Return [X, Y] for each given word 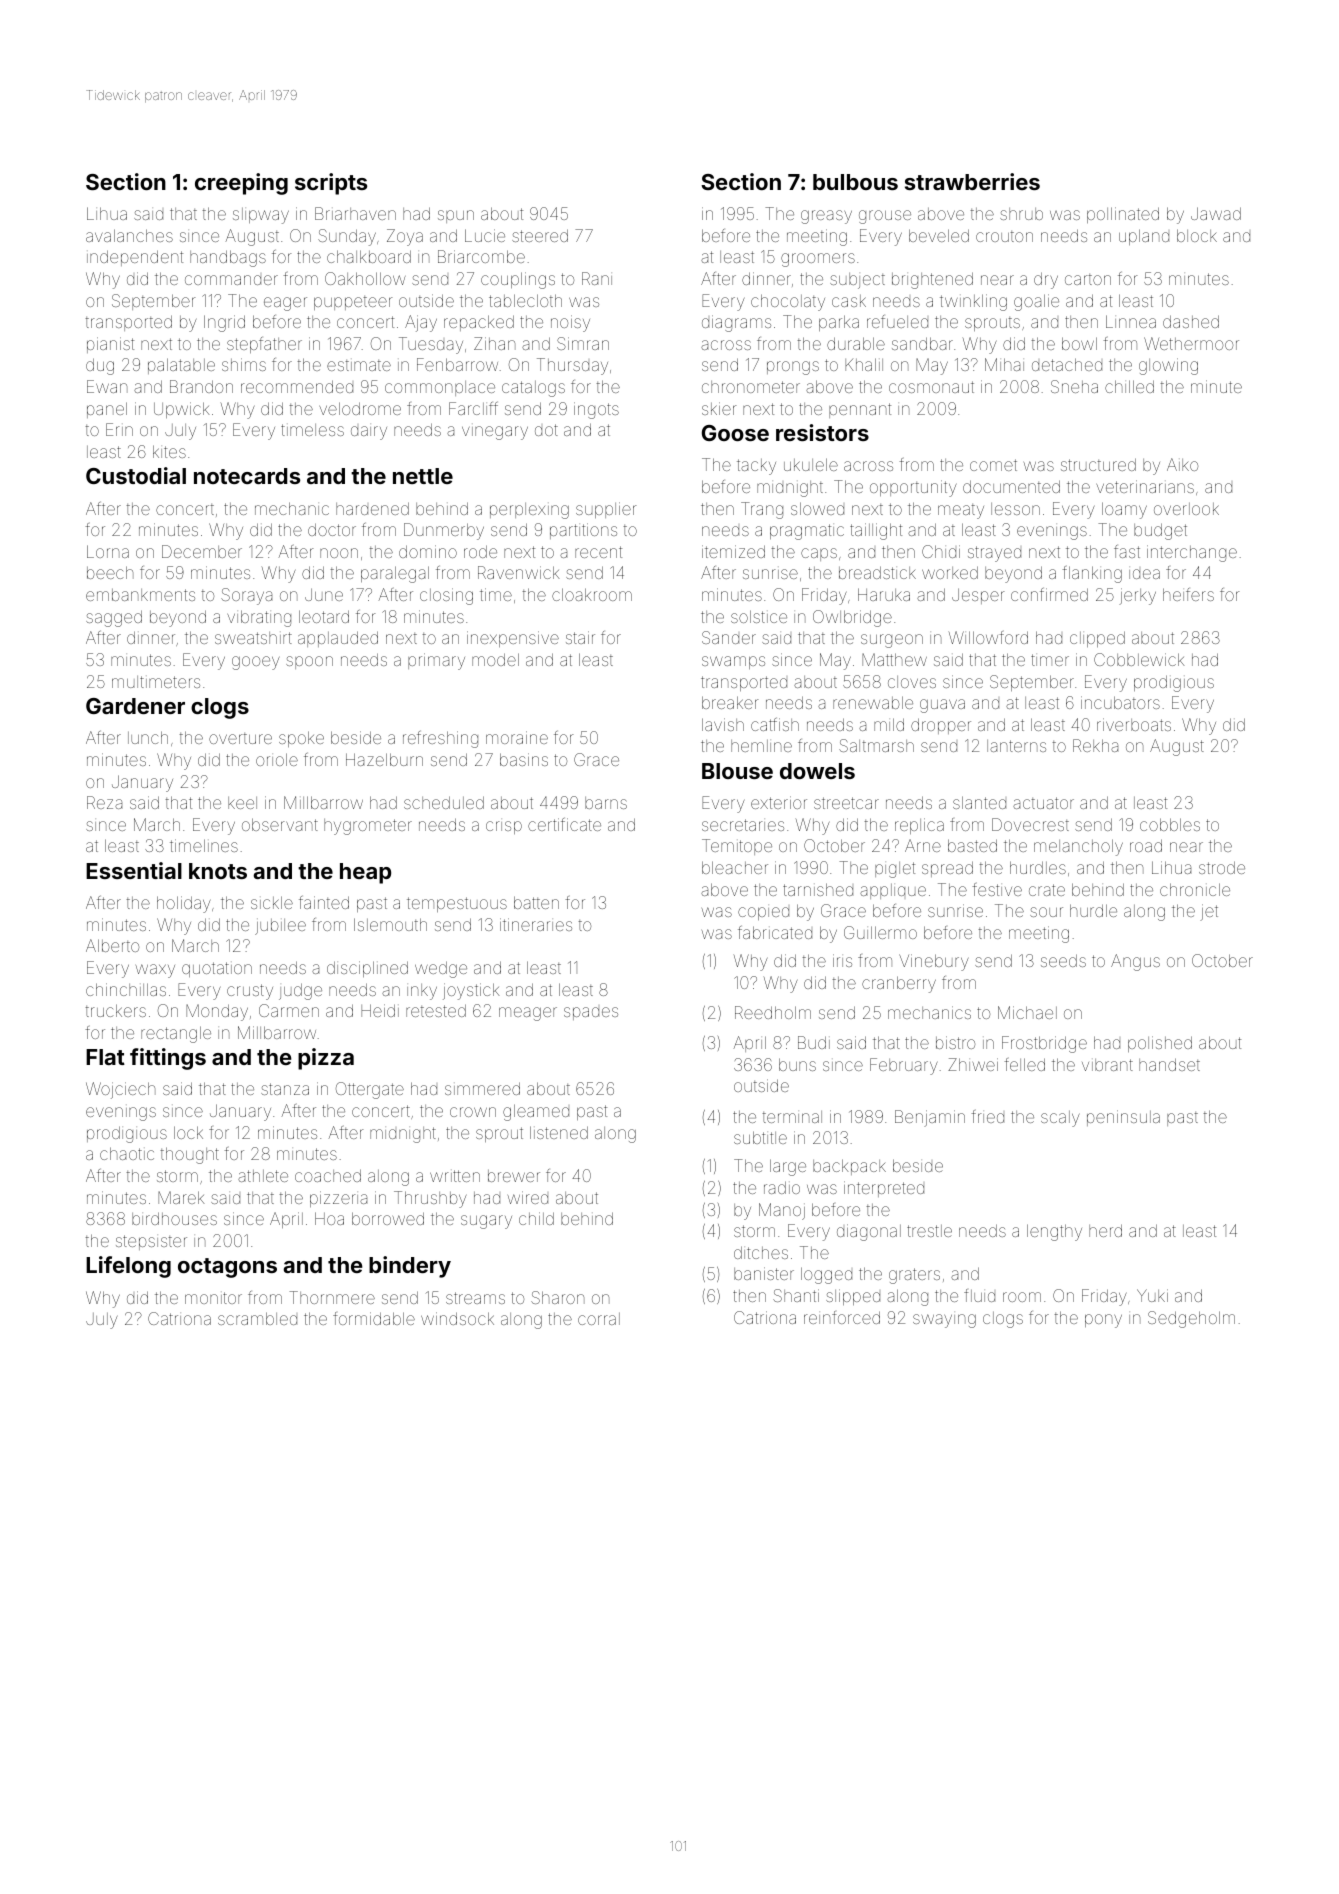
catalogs [533, 389]
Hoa [329, 1218]
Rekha [1095, 745]
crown [473, 1112]
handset [1169, 1064]
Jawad [1216, 213]
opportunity [913, 488]
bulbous [855, 182]
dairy [369, 433]
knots [218, 871]
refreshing [440, 739]
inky [422, 992]
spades [591, 1013]
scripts [331, 184]
